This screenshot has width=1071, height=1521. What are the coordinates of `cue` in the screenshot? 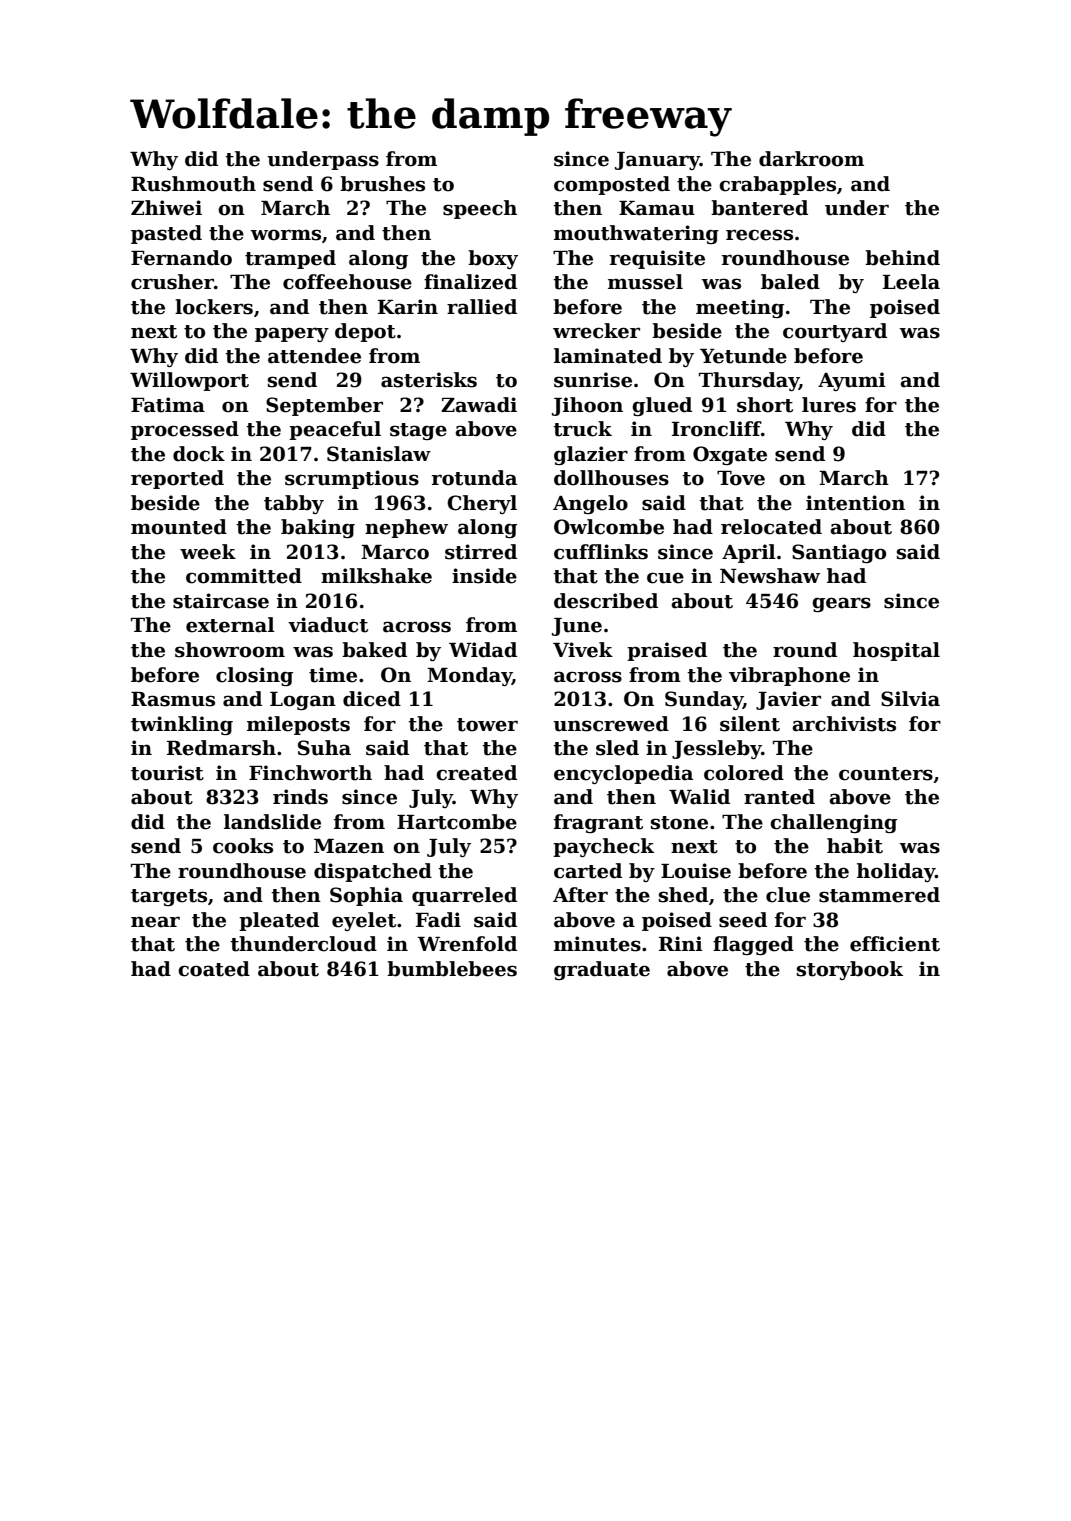 It's located at (665, 578).
